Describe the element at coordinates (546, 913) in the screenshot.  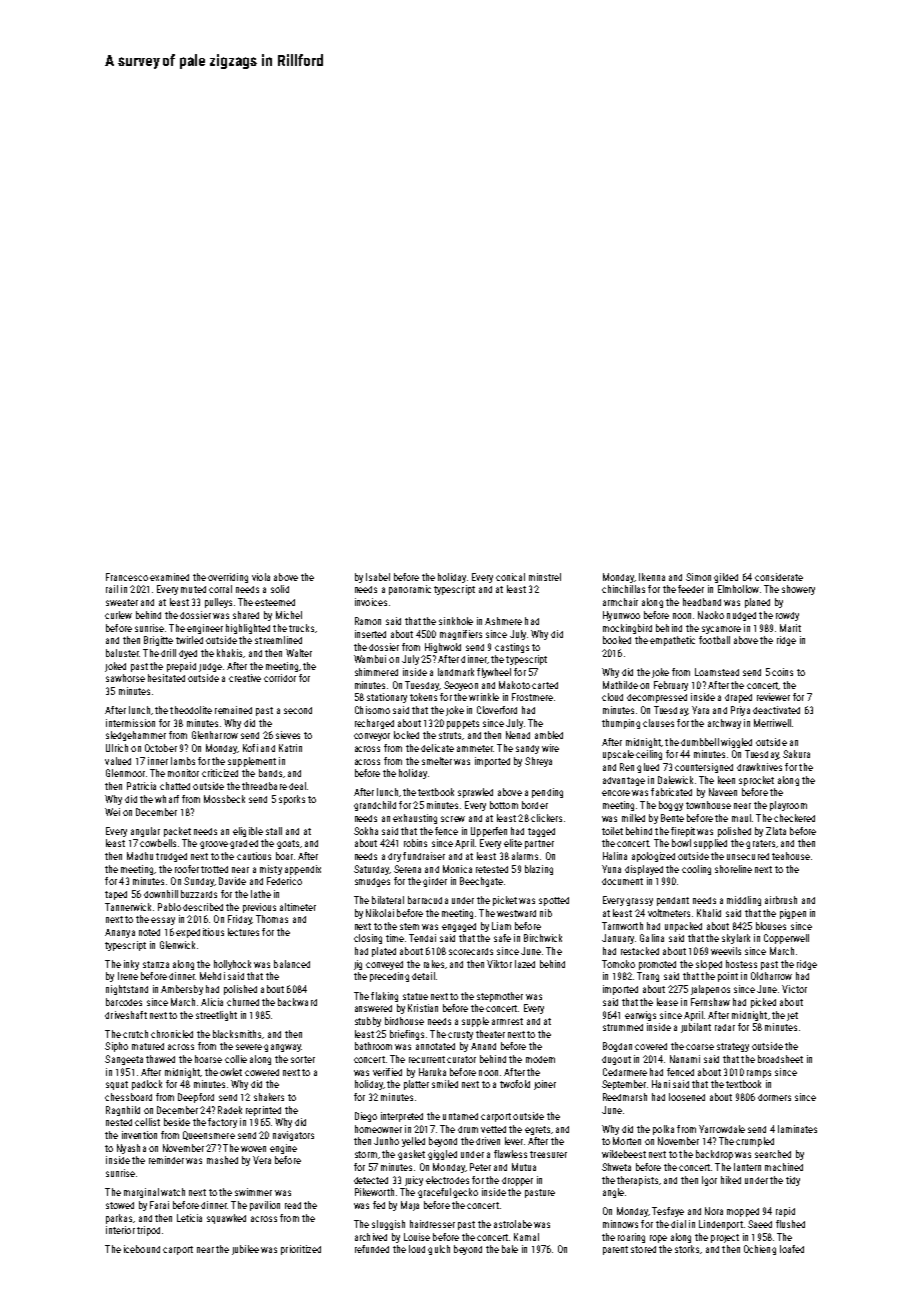
I see `nib` at that location.
